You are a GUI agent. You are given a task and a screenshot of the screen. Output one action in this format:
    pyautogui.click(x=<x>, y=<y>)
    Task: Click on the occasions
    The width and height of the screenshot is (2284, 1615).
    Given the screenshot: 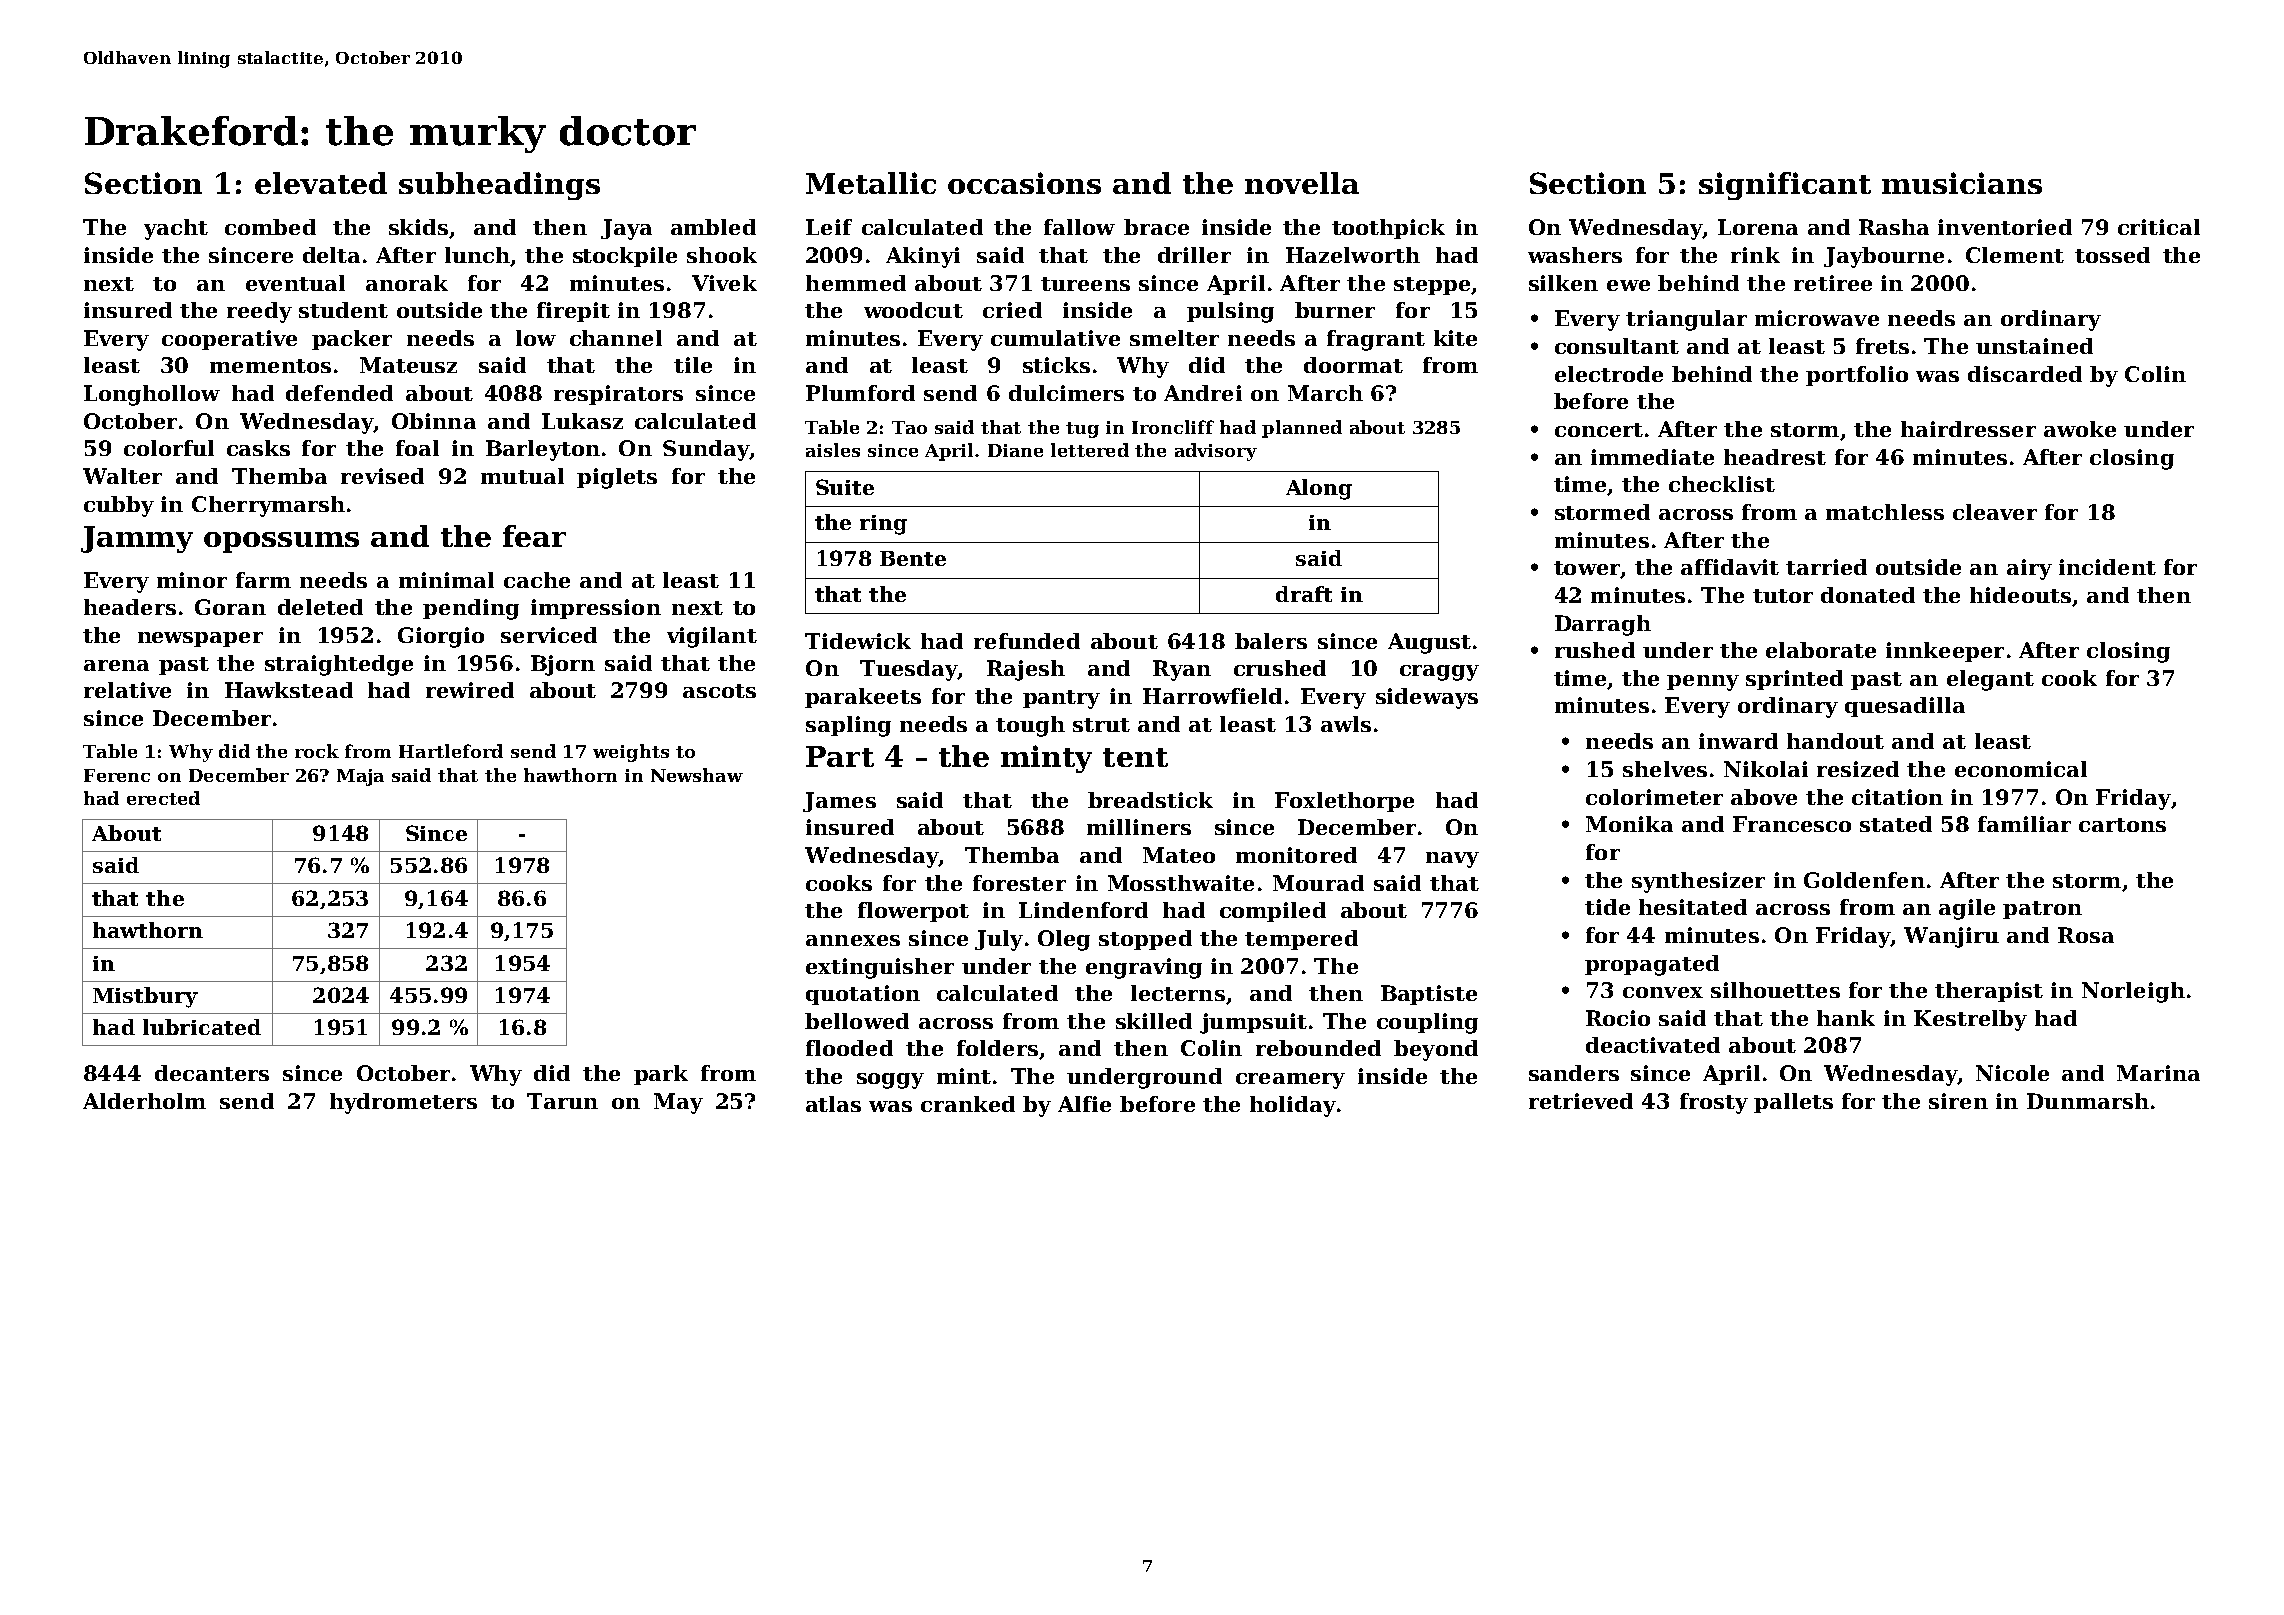 What is the action you would take?
    pyautogui.click(x=1024, y=183)
